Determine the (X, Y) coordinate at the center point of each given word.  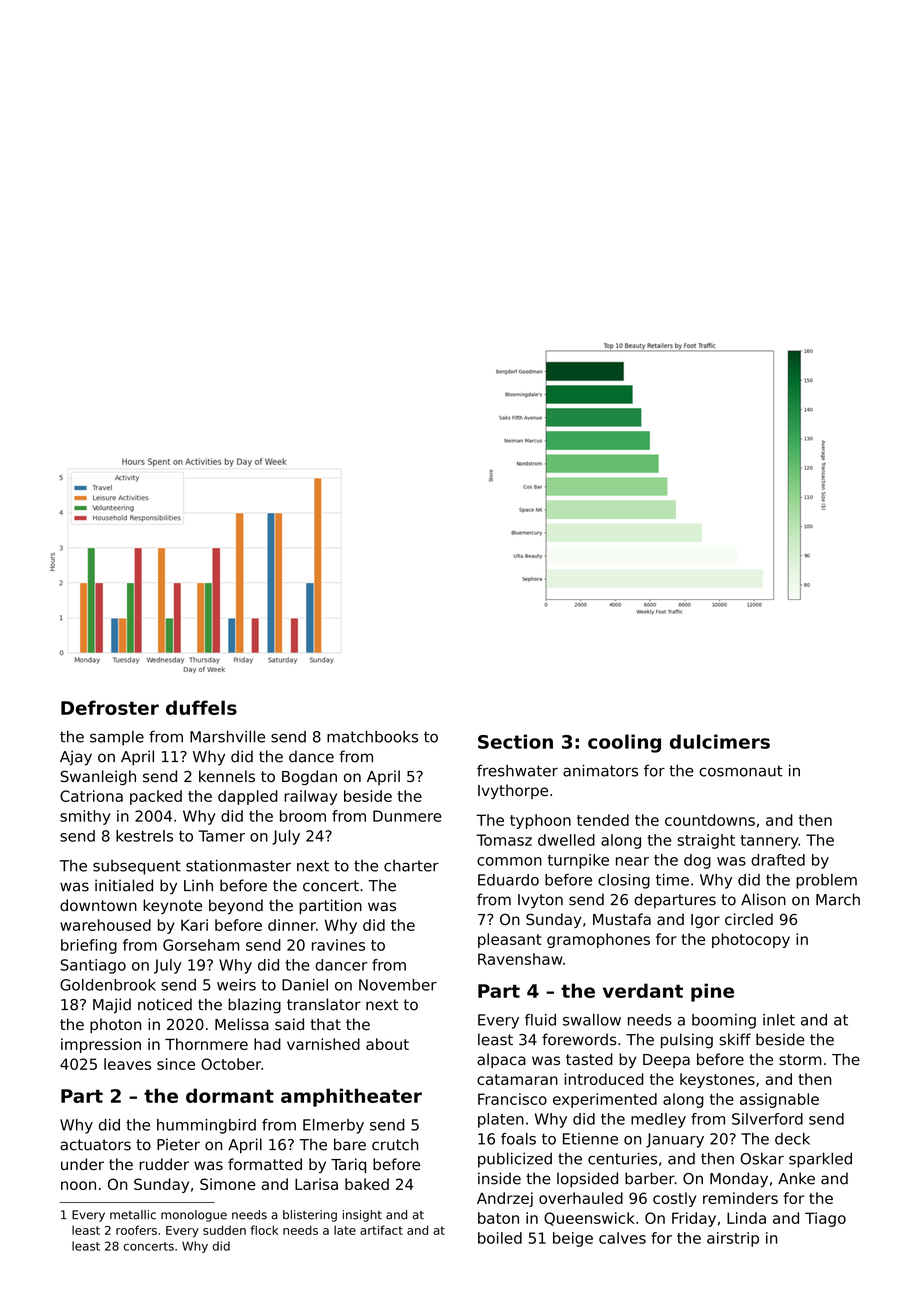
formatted (265, 1164)
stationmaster (238, 865)
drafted (778, 860)
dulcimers (720, 741)
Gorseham (201, 945)
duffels (201, 707)
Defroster (110, 707)
